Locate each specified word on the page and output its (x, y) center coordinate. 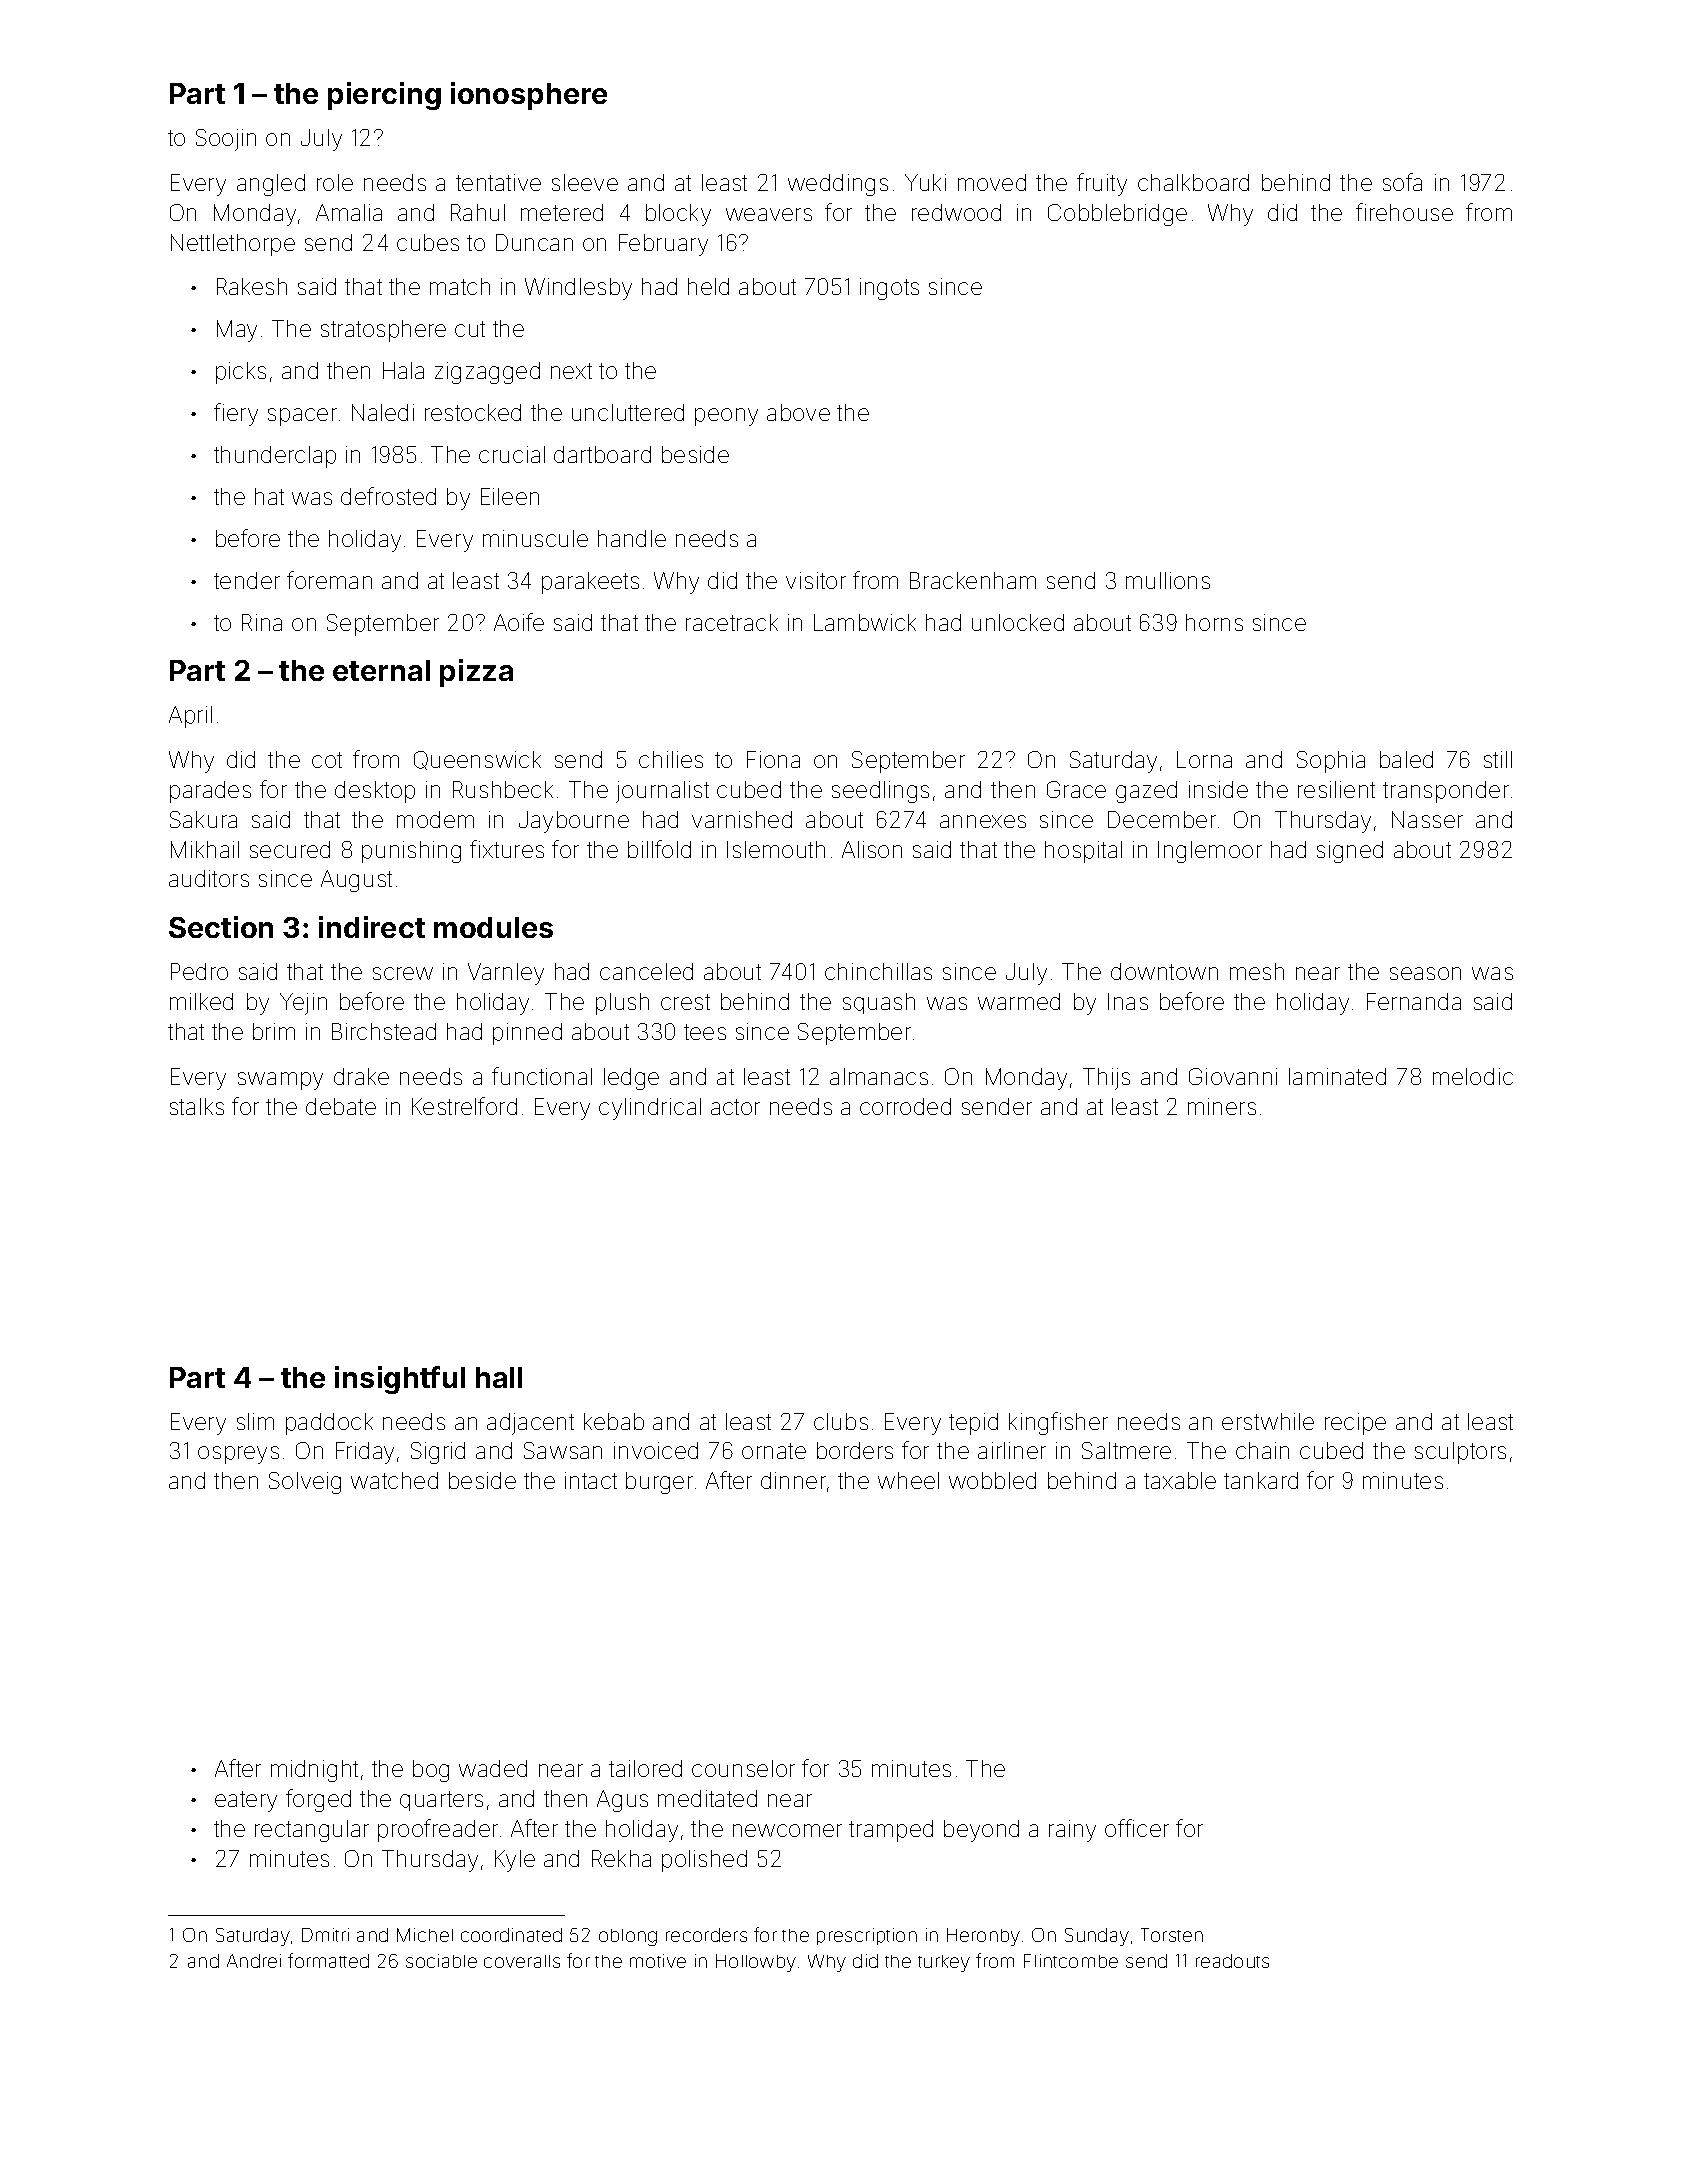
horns (1214, 622)
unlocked (1018, 622)
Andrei (254, 1961)
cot (327, 760)
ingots (889, 289)
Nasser (1427, 819)
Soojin (226, 140)
